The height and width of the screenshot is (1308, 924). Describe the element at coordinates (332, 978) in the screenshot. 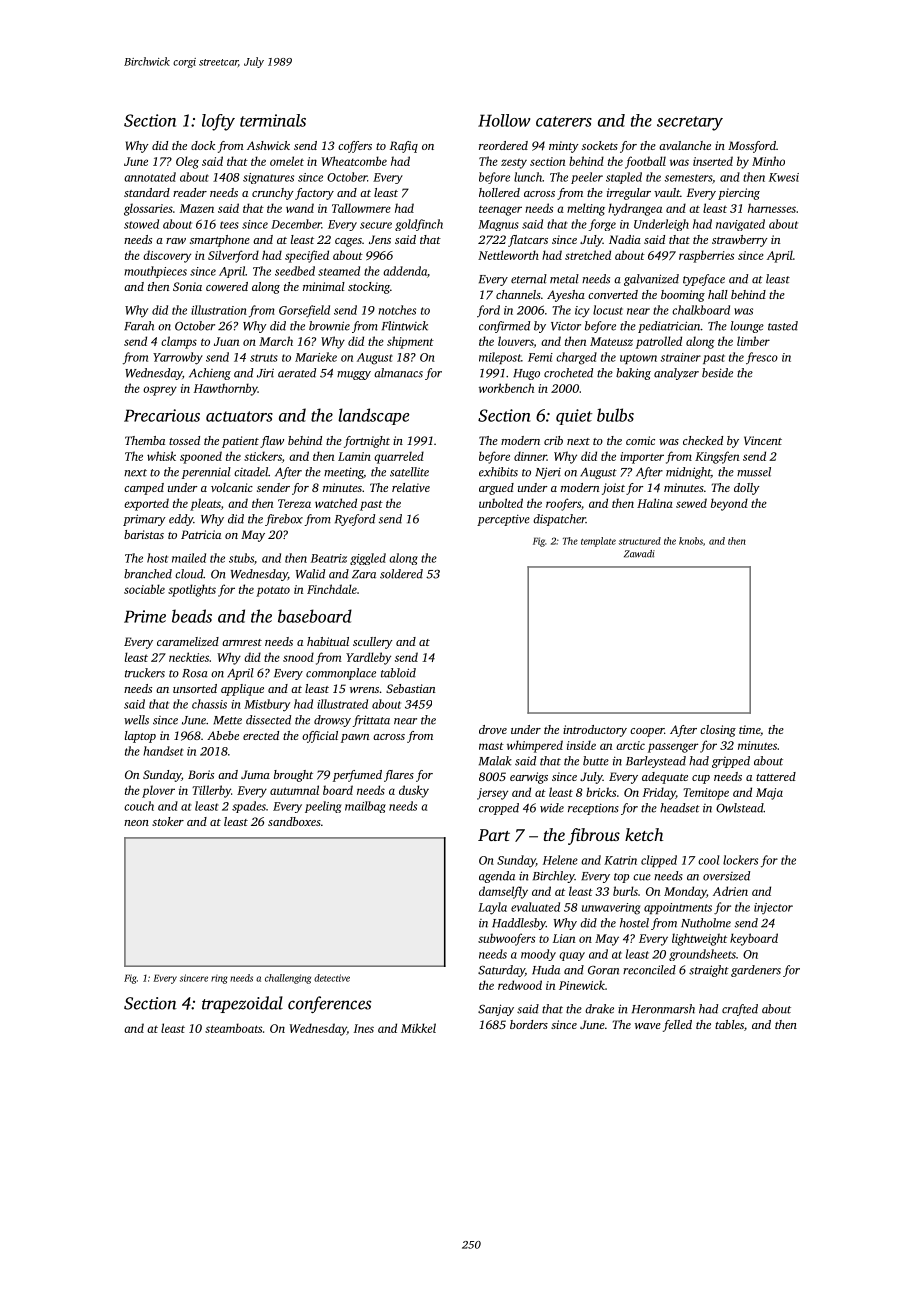

I see `detective` at that location.
